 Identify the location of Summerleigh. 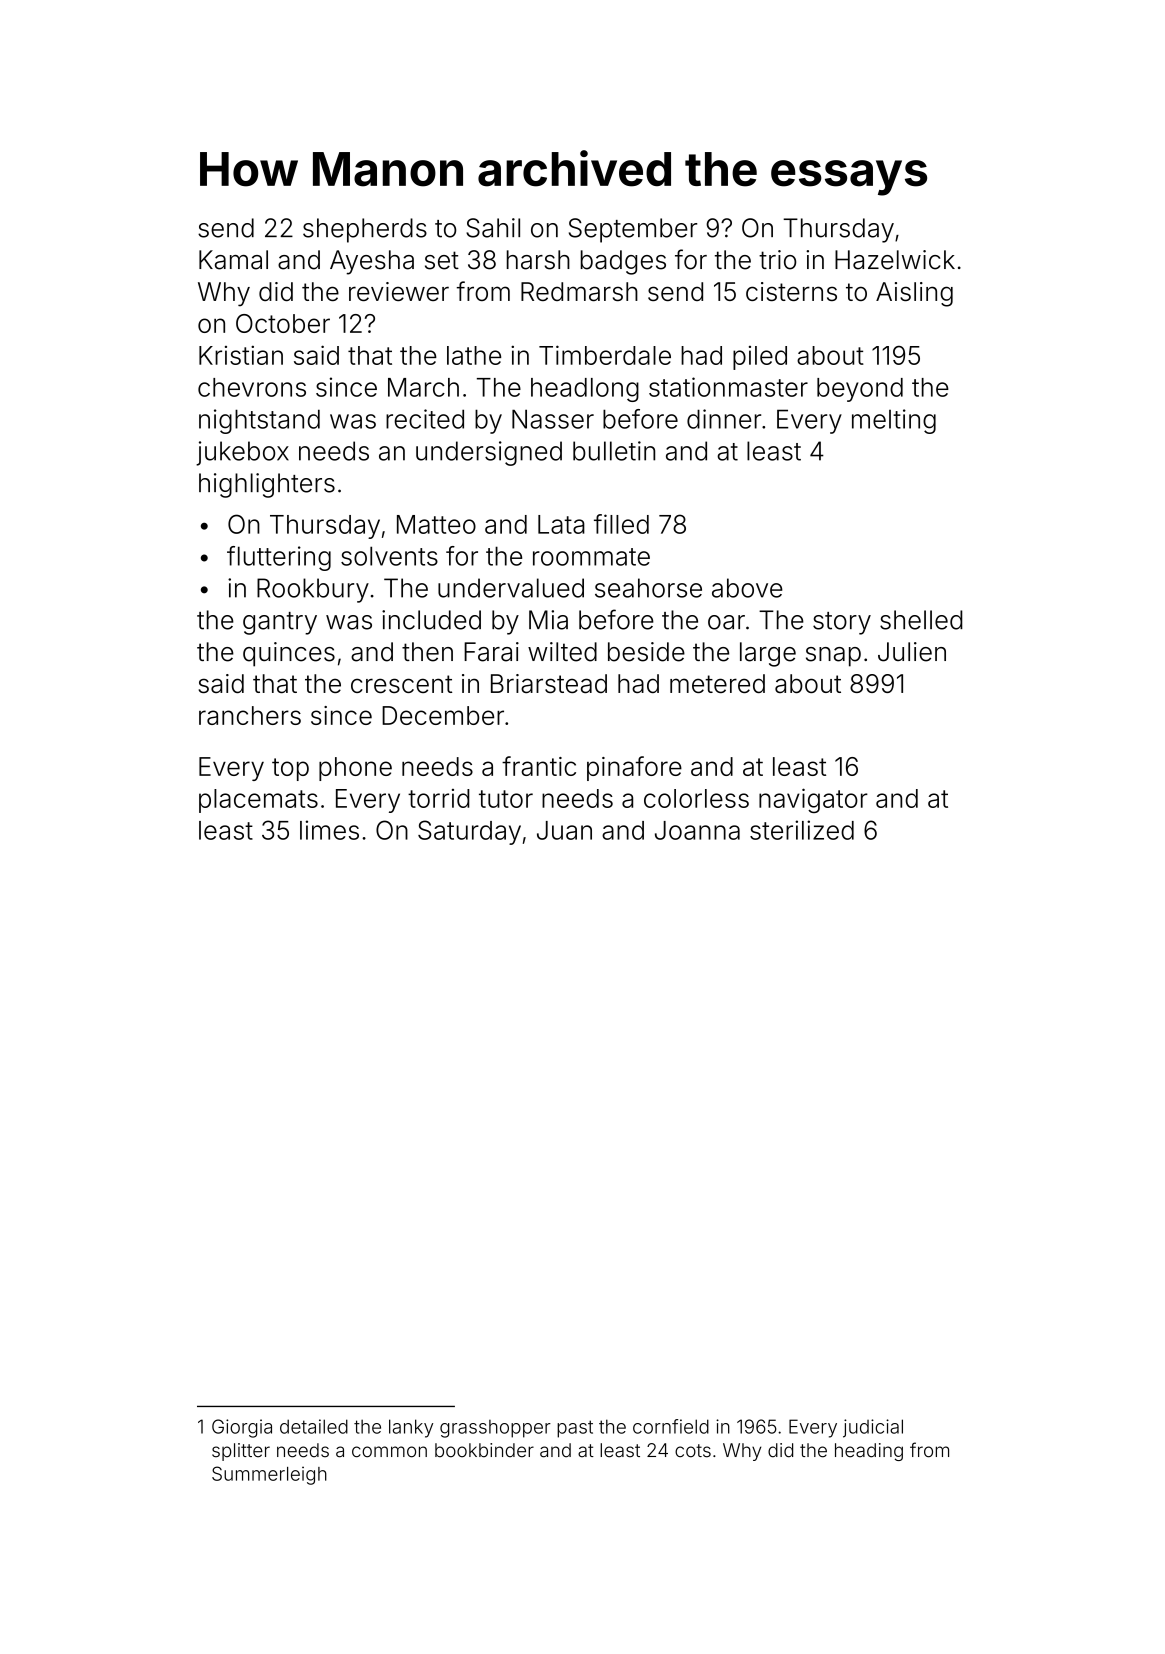
(269, 1475).
